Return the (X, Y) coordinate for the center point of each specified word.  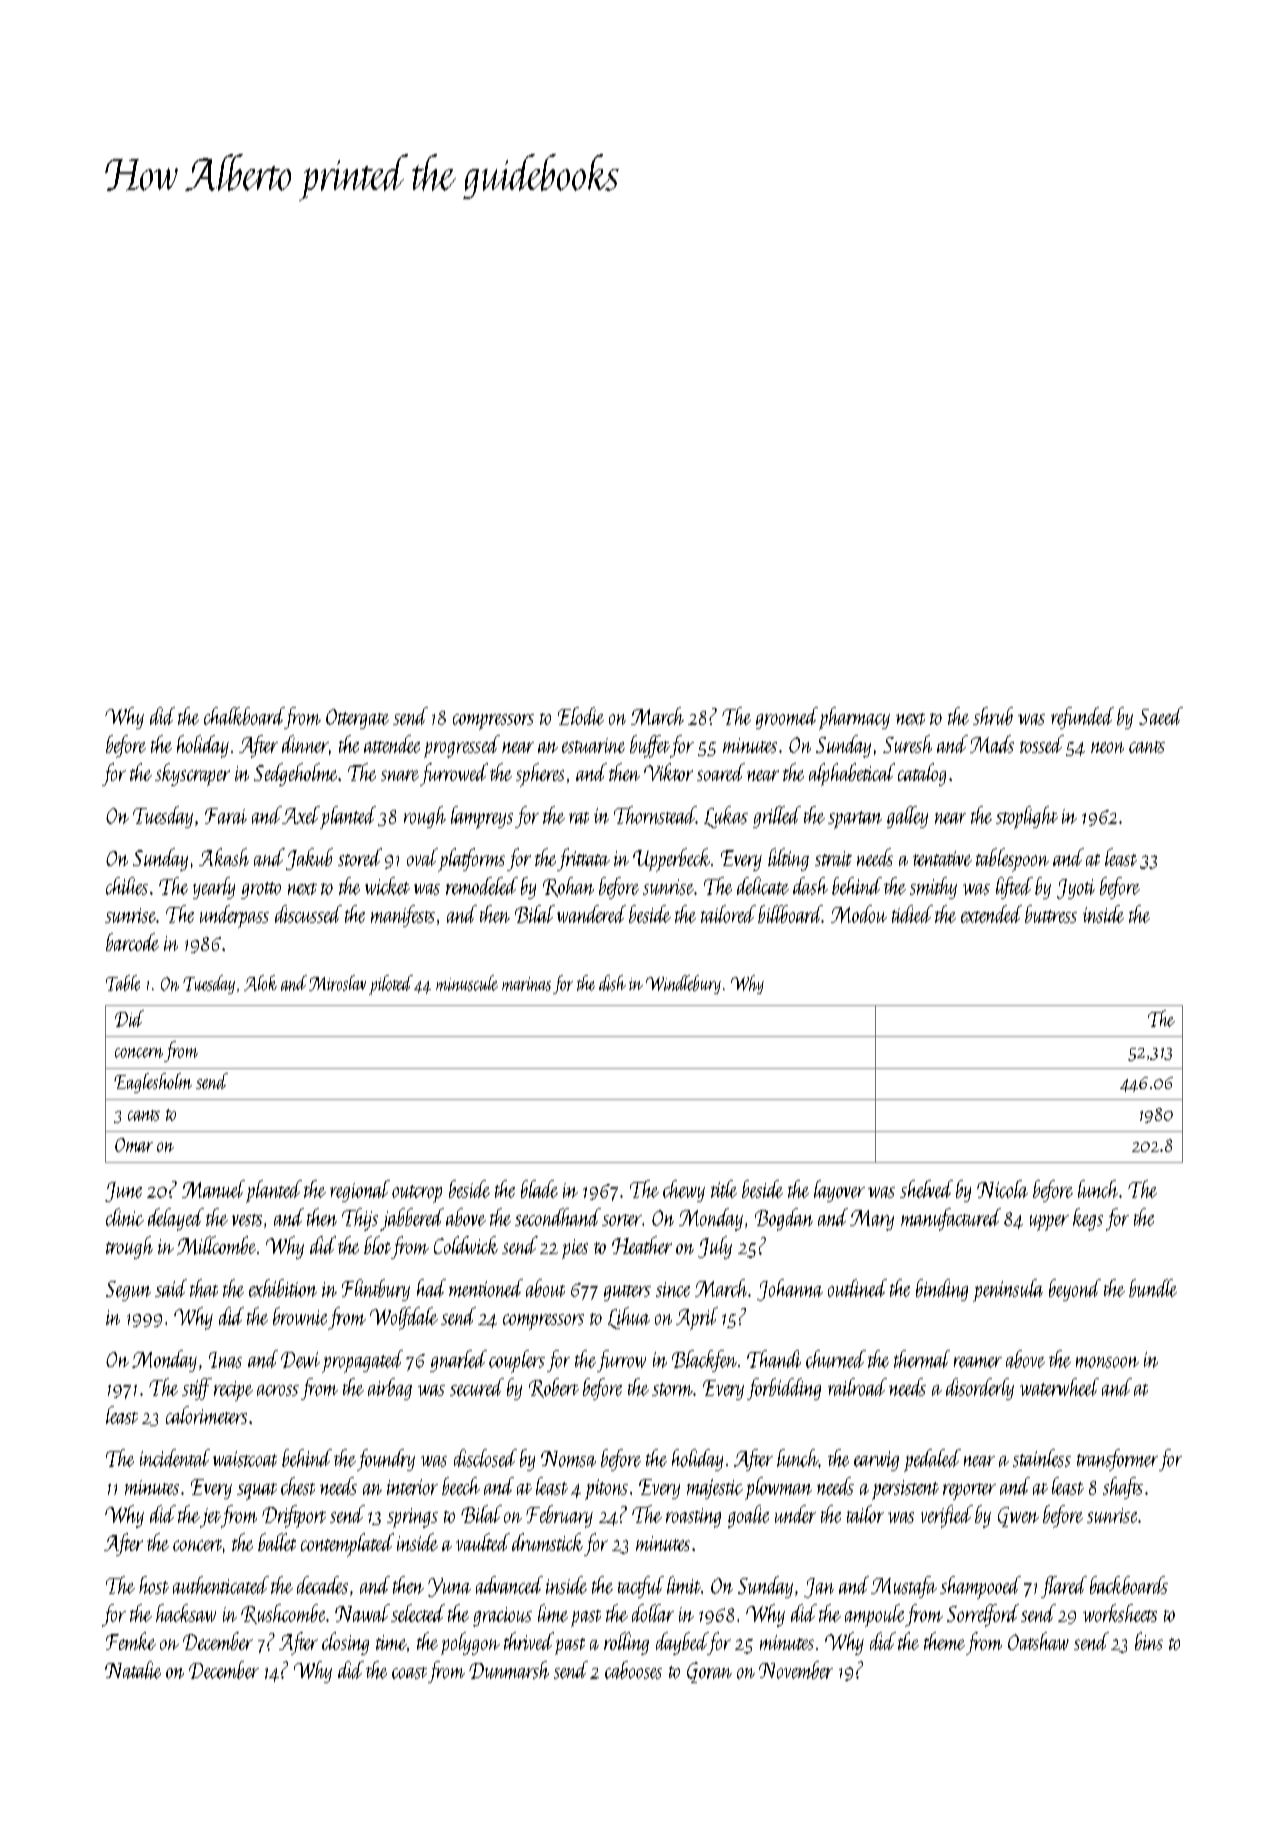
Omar (134, 1145)
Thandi (774, 1359)
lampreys (482, 817)
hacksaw (186, 1613)
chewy (684, 1191)
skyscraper (192, 774)
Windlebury (683, 984)
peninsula (1008, 1290)
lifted (1014, 888)
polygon (470, 1643)
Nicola (1002, 1189)
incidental (175, 1458)
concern (139, 1053)
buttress (1051, 914)
